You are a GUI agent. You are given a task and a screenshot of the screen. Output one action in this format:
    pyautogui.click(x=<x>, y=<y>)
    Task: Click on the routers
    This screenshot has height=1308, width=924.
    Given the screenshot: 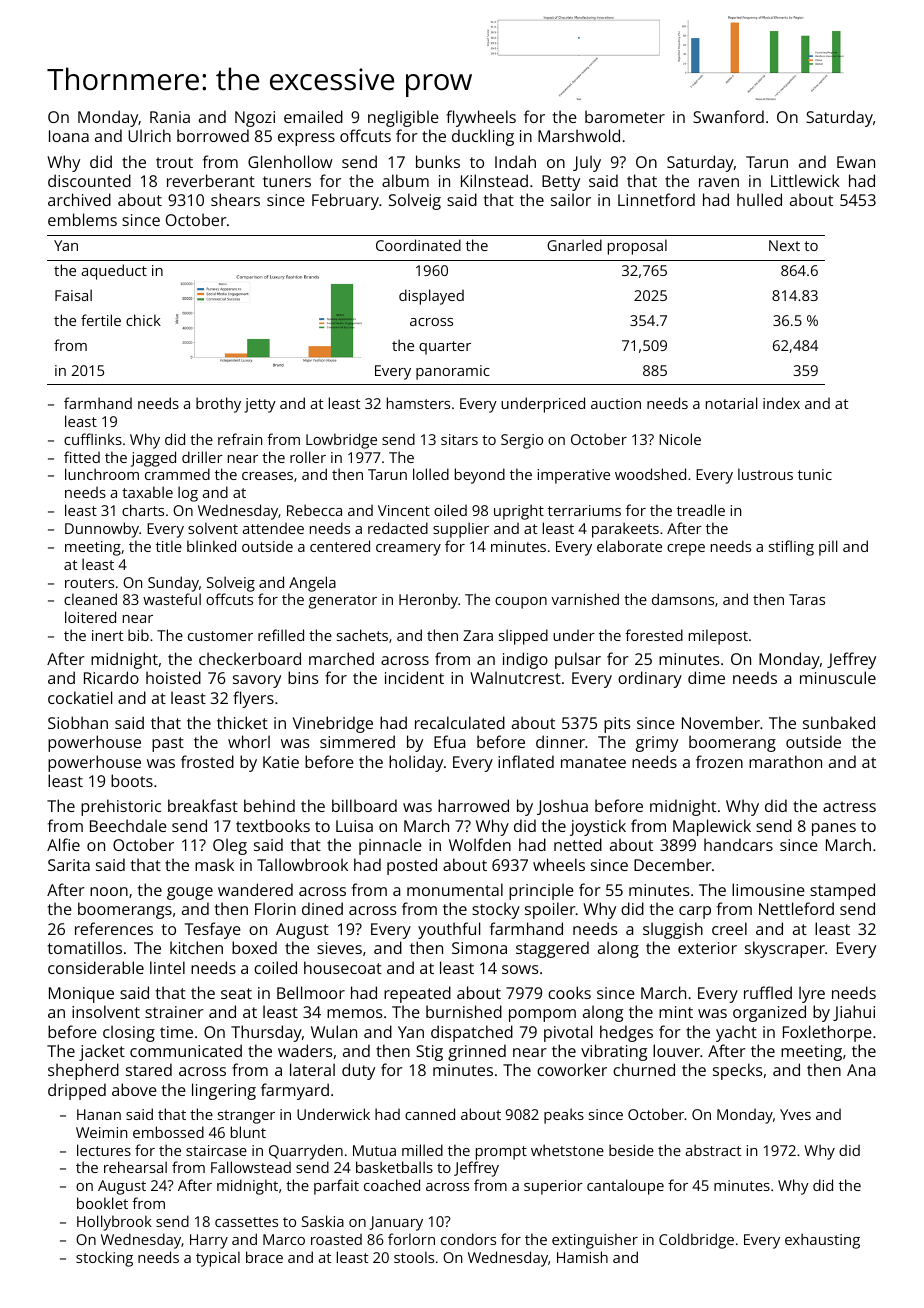 What is the action you would take?
    pyautogui.click(x=89, y=583)
